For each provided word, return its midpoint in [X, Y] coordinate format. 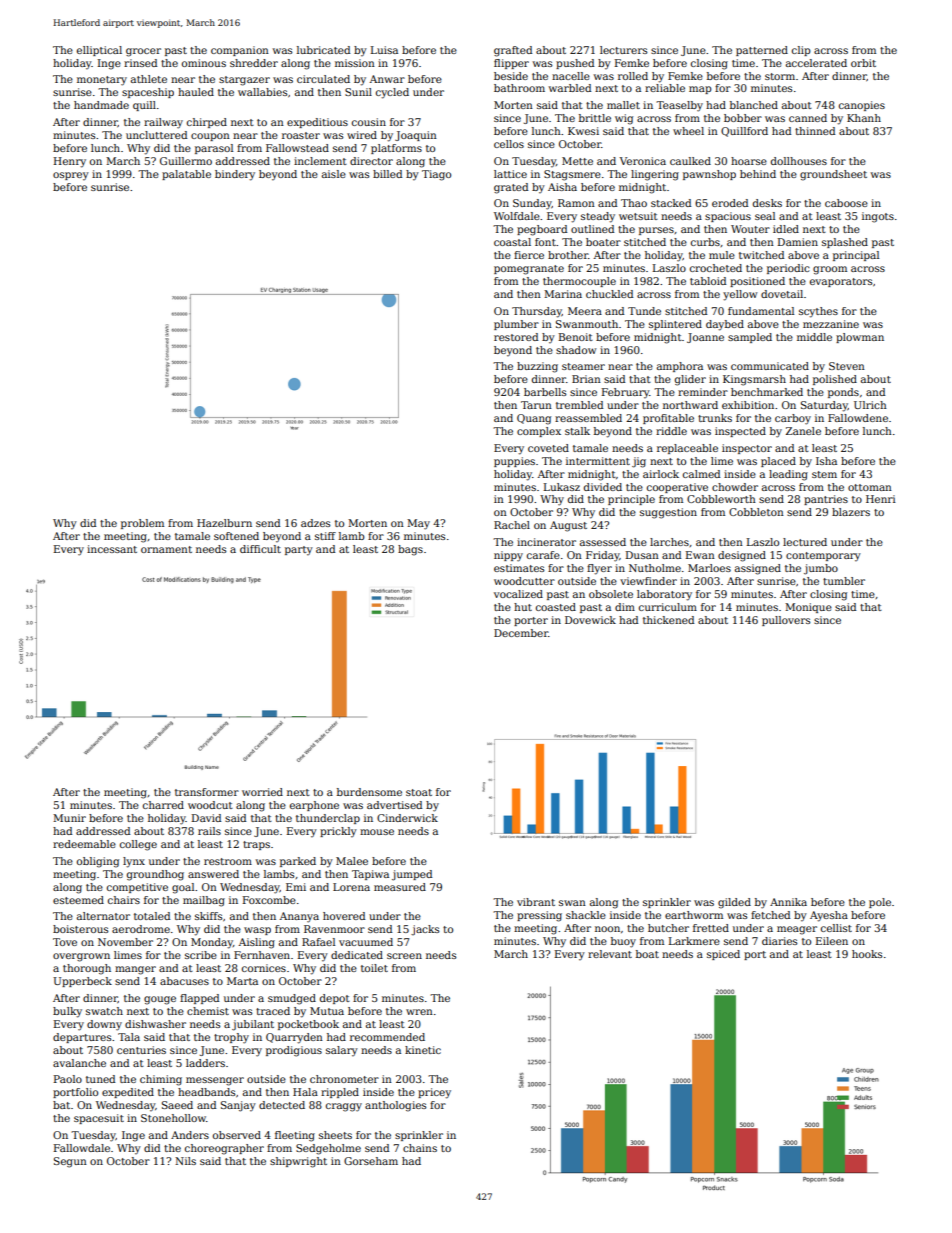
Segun [70, 1162]
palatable [186, 175]
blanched [754, 105]
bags [410, 550]
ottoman [870, 487]
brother [568, 255]
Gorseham [371, 1161]
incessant [112, 549]
